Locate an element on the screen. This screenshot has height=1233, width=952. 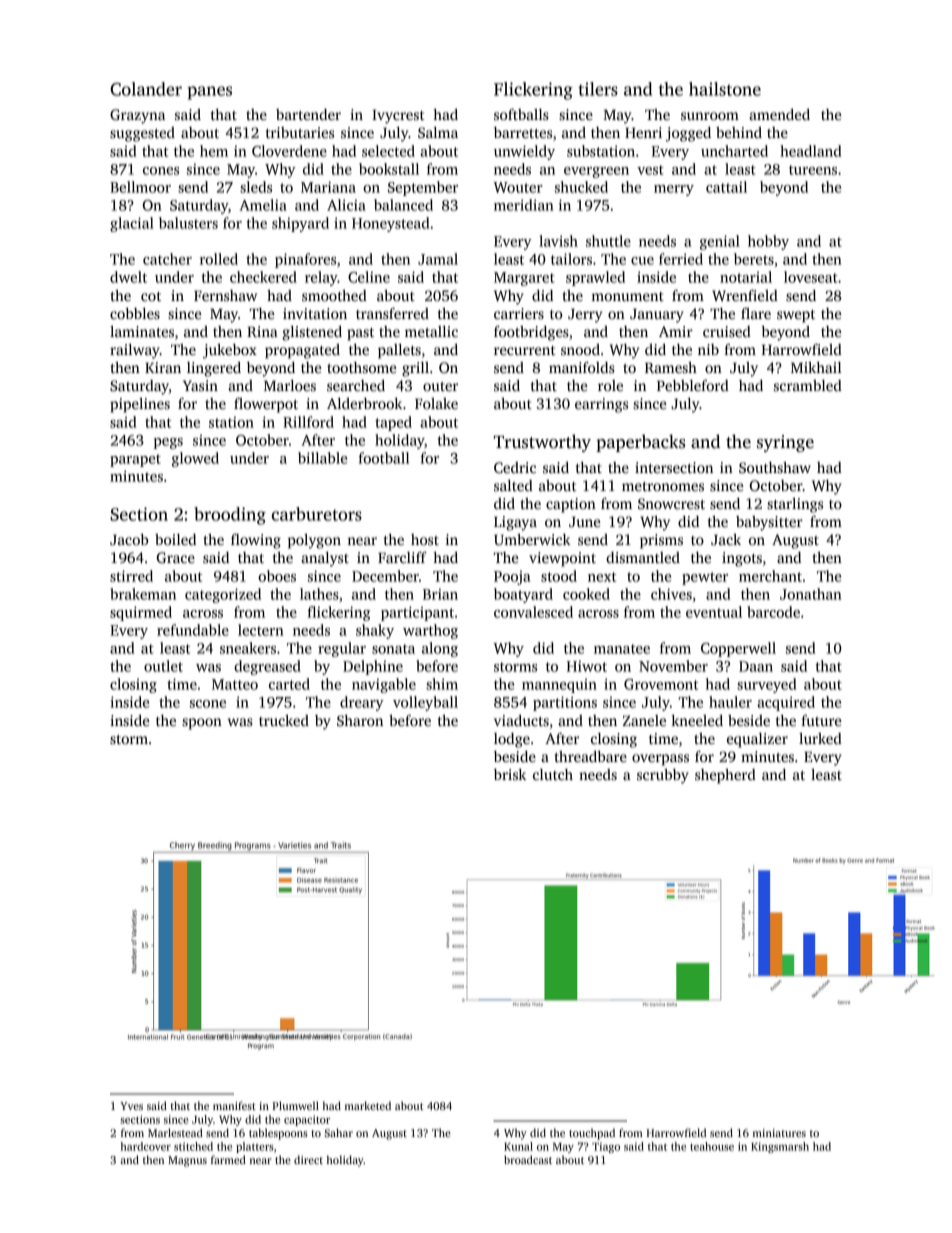
merry is located at coordinates (674, 190).
